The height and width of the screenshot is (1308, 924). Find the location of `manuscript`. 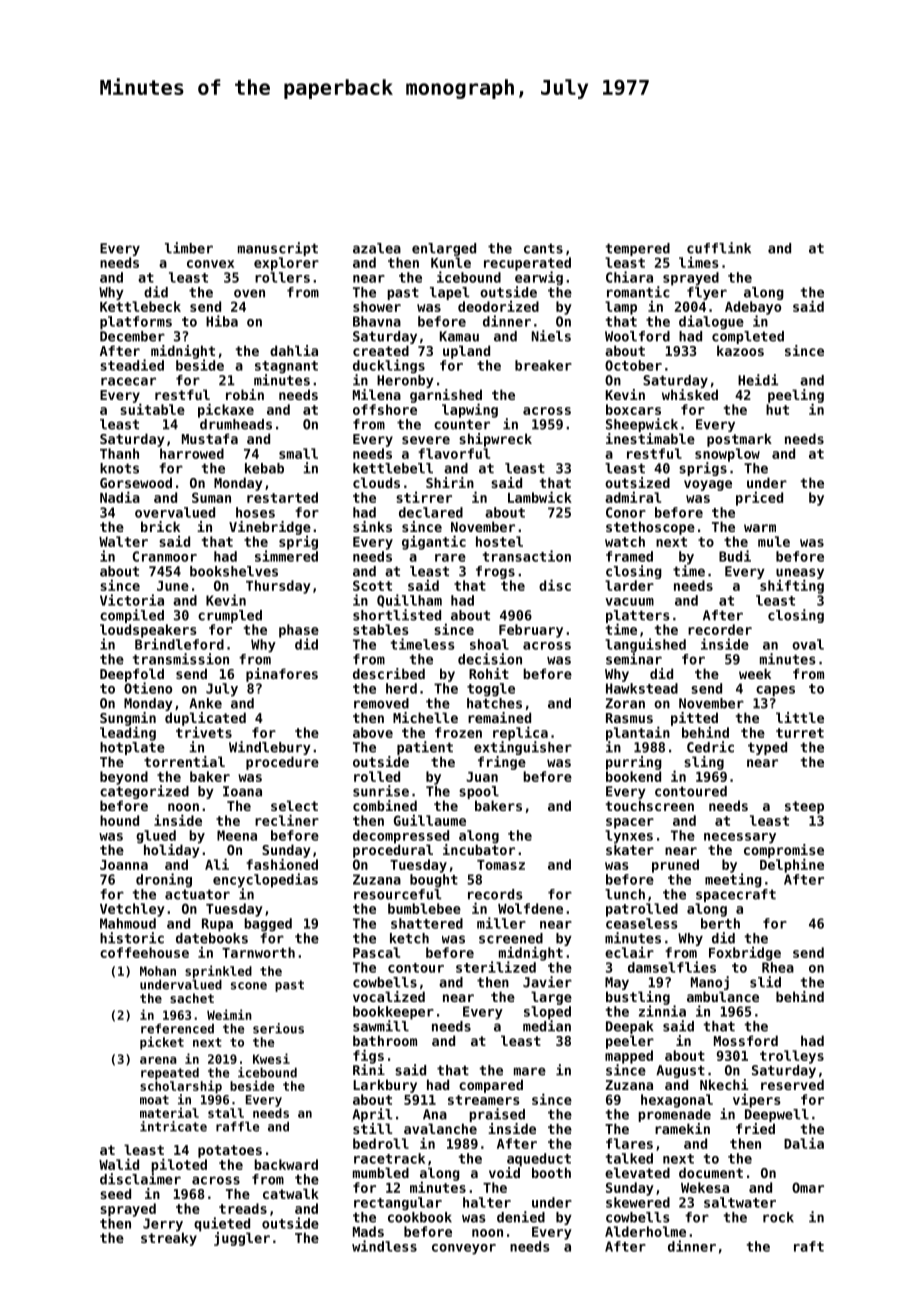

manuscript is located at coordinates (278, 249).
